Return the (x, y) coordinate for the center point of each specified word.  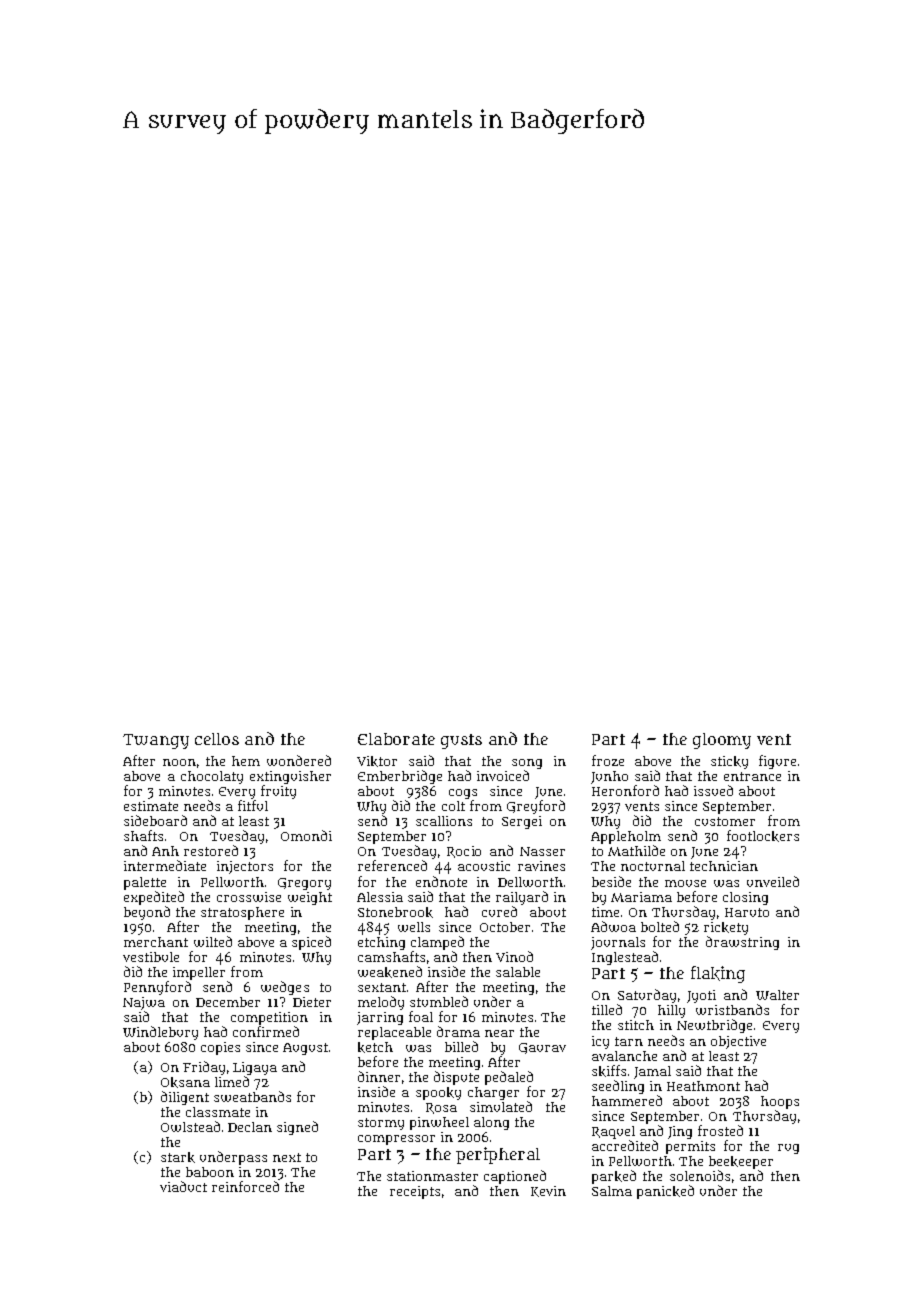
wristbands (732, 1010)
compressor (396, 1140)
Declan (250, 1127)
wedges (285, 988)
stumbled (439, 1001)
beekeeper (741, 1162)
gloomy (722, 741)
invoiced (503, 775)
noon (179, 762)
